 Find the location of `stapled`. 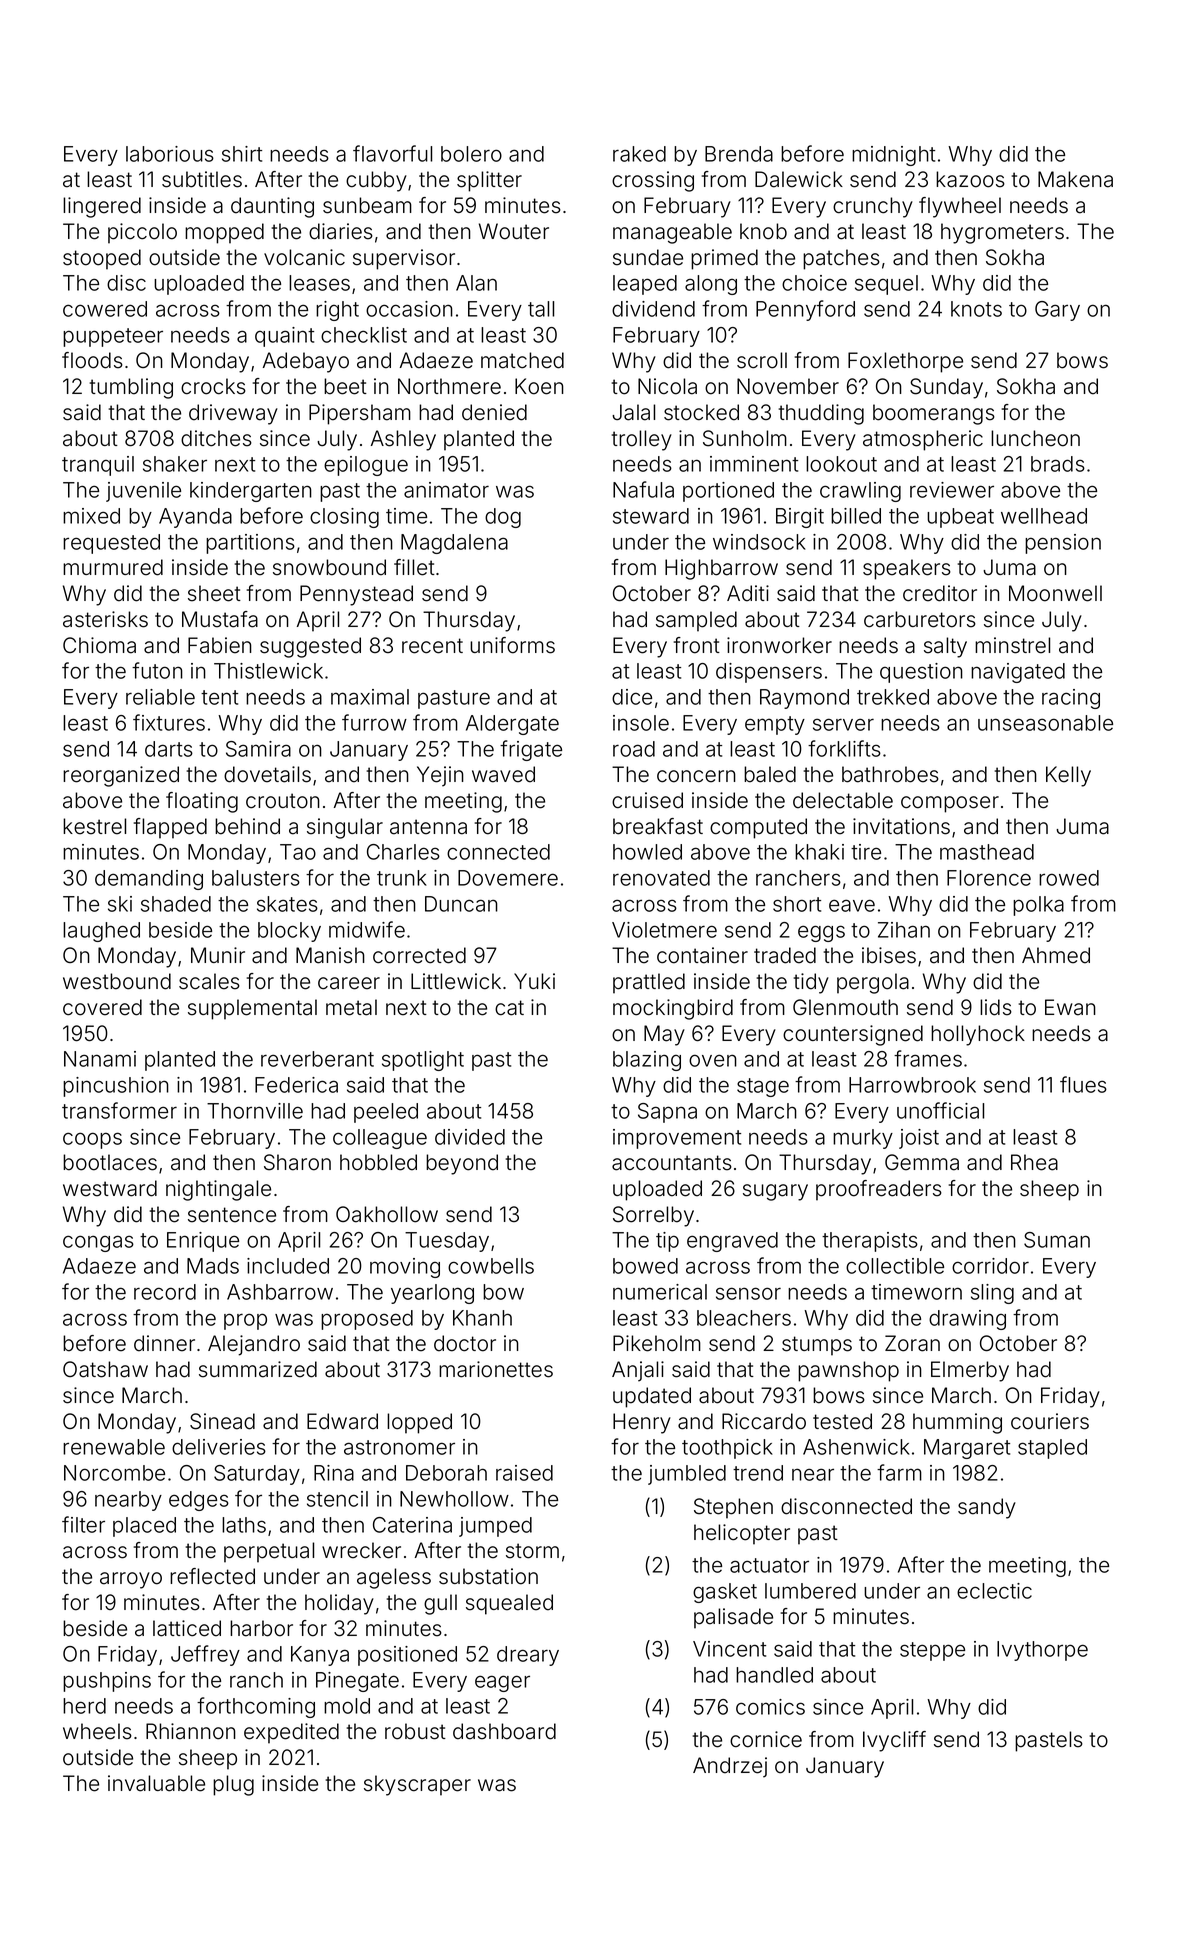

stapled is located at coordinates (1052, 1449).
